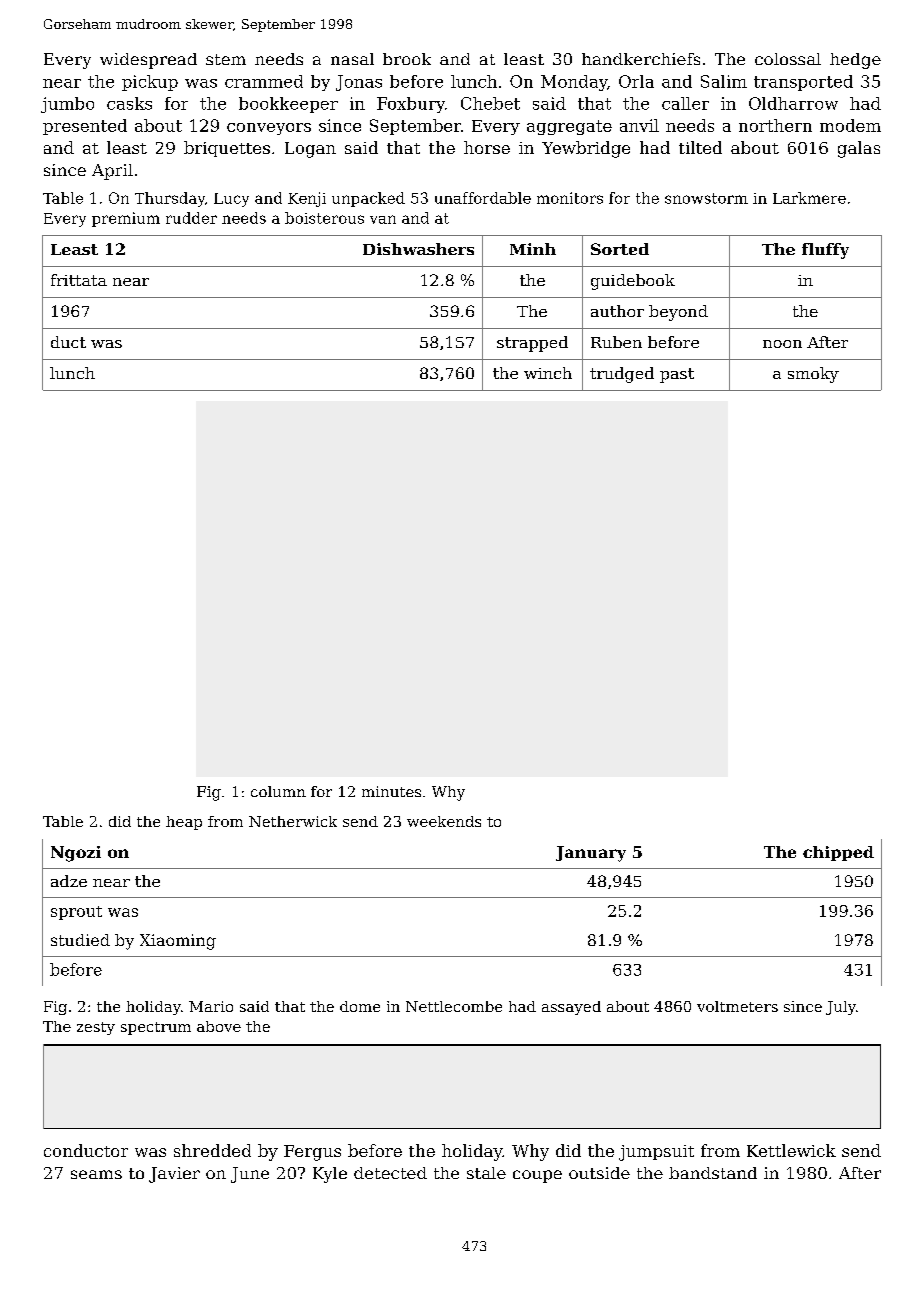 Image resolution: width=924 pixels, height=1308 pixels. What do you see at coordinates (96, 1174) in the screenshot?
I see `seams` at bounding box center [96, 1174].
